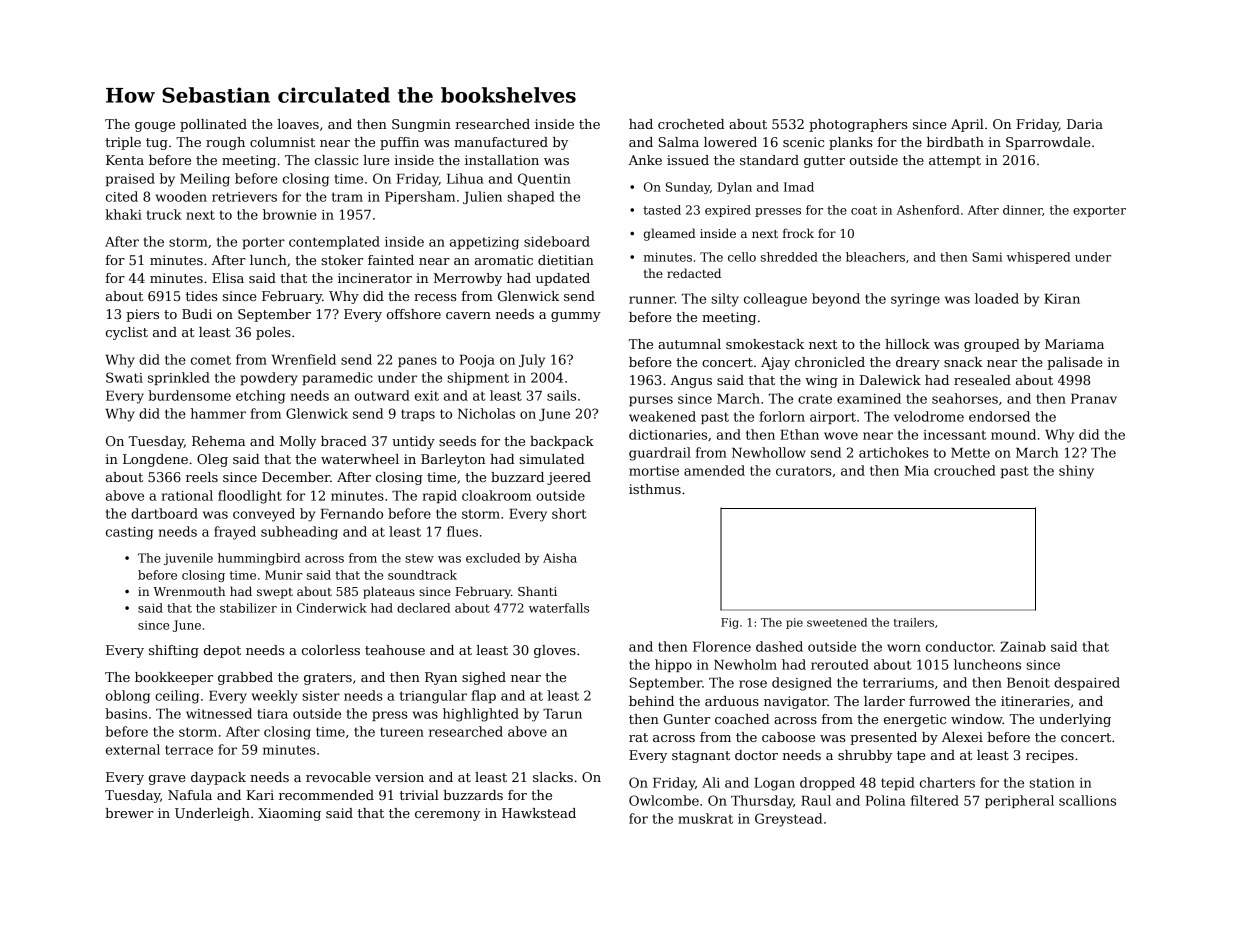 Image resolution: width=1233 pixels, height=952 pixels. Describe the element at coordinates (701, 757) in the screenshot. I see `stagnant` at that location.
